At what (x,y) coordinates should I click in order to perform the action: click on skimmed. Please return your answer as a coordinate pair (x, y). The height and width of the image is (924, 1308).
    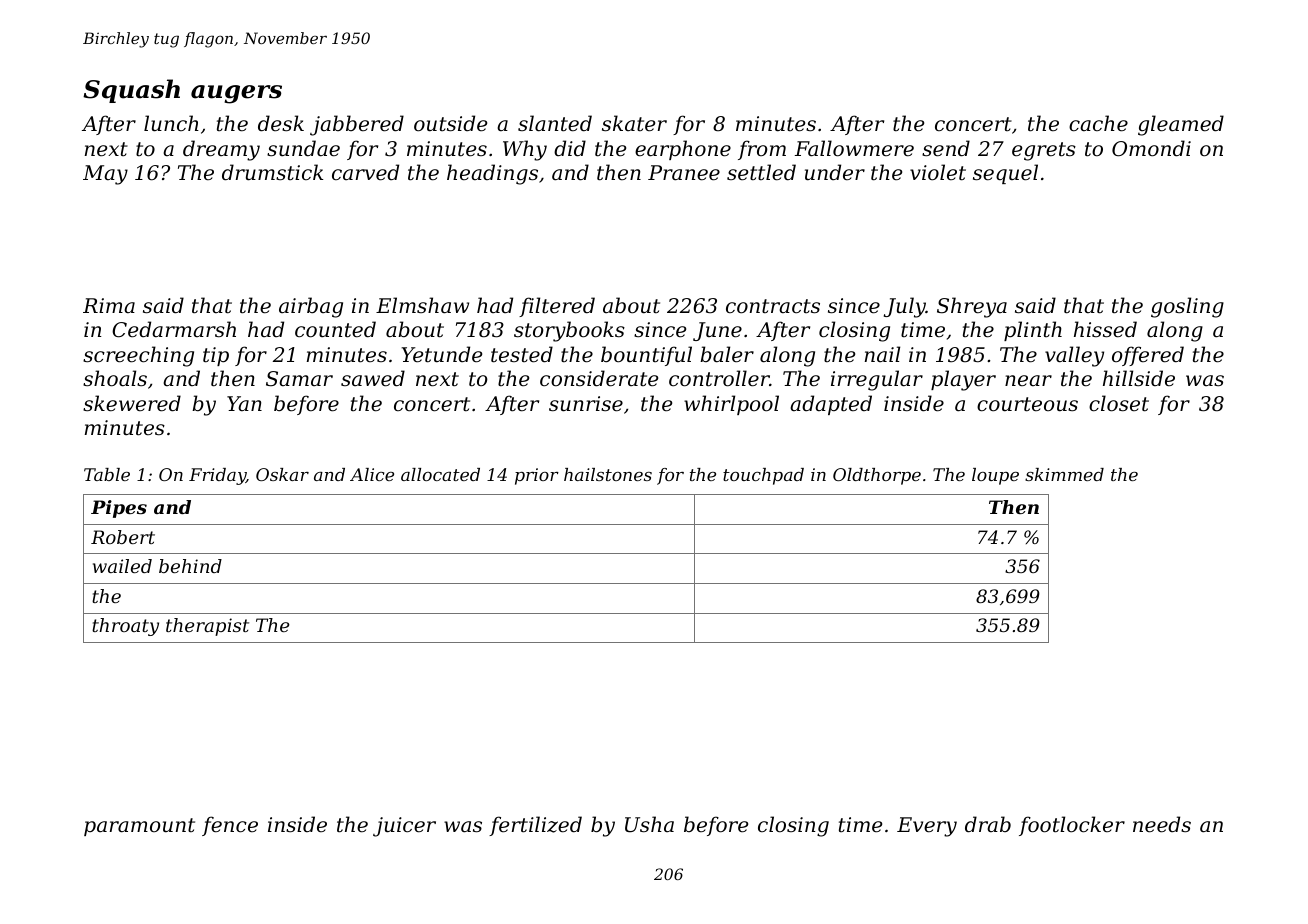
    Looking at the image, I should click on (1064, 474).
